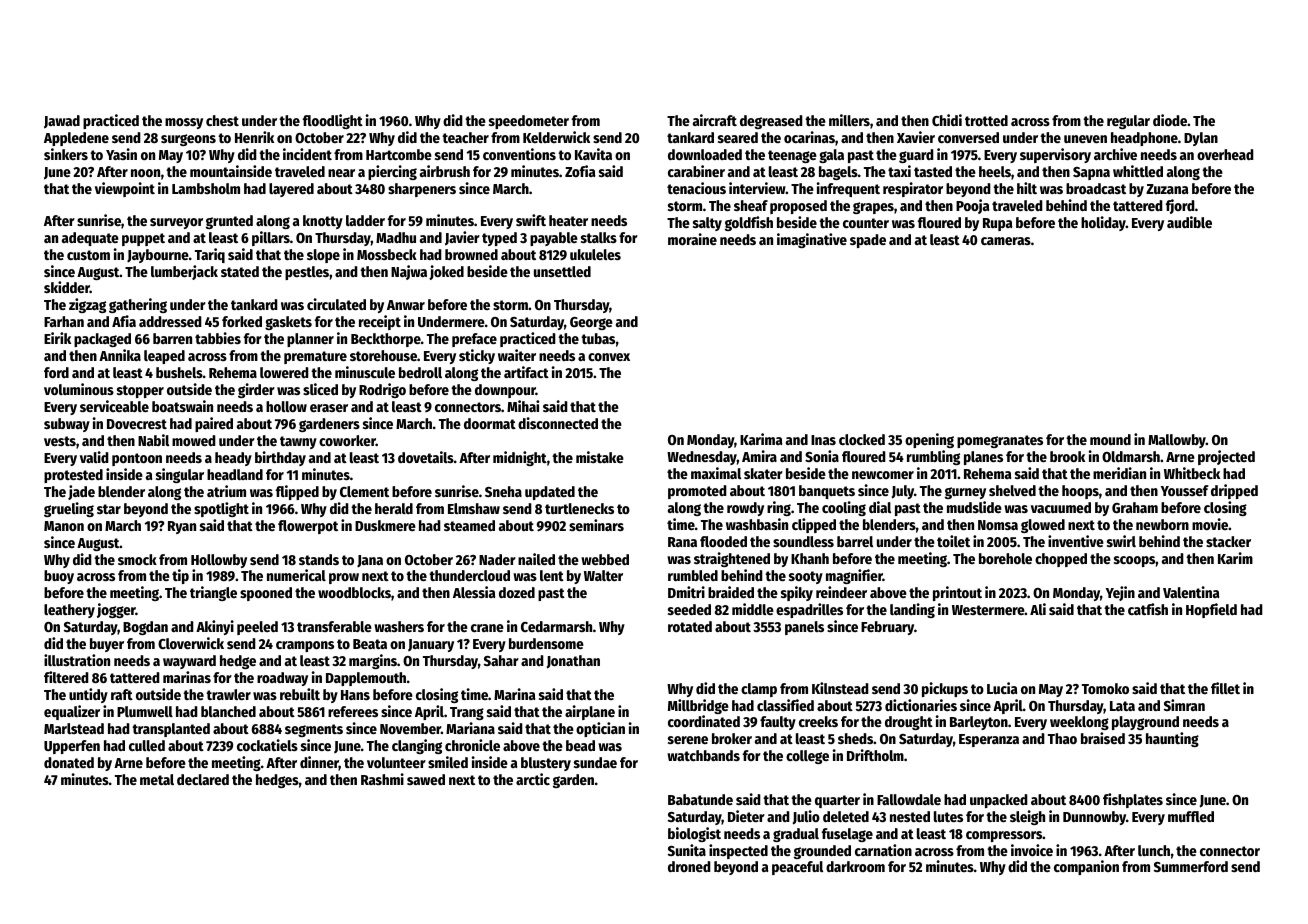 The width and height of the page is (1308, 924). What do you see at coordinates (1225, 688) in the page?
I see `fillet` at bounding box center [1225, 688].
